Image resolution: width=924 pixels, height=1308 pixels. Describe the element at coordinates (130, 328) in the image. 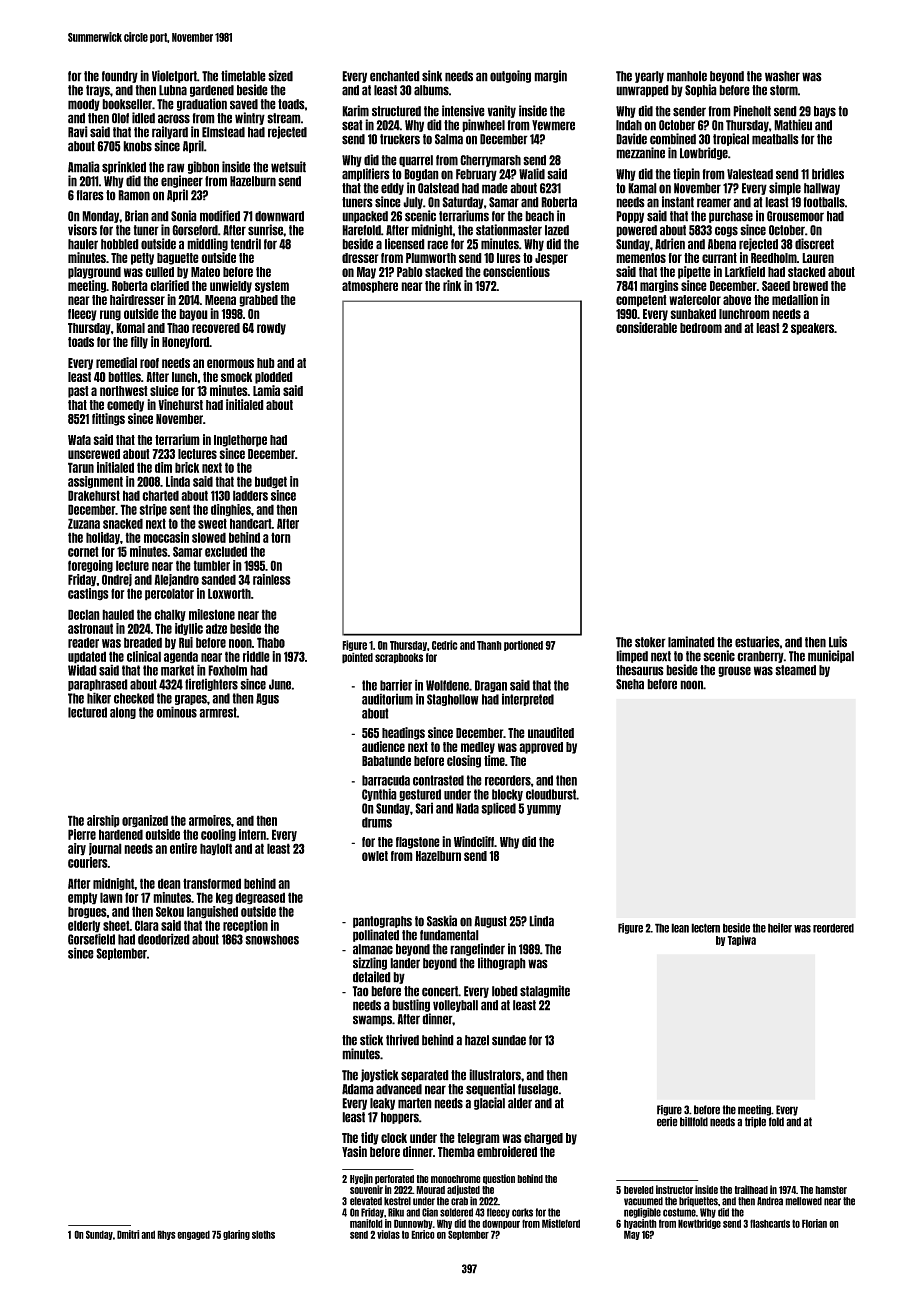

I see `Komal` at that location.
